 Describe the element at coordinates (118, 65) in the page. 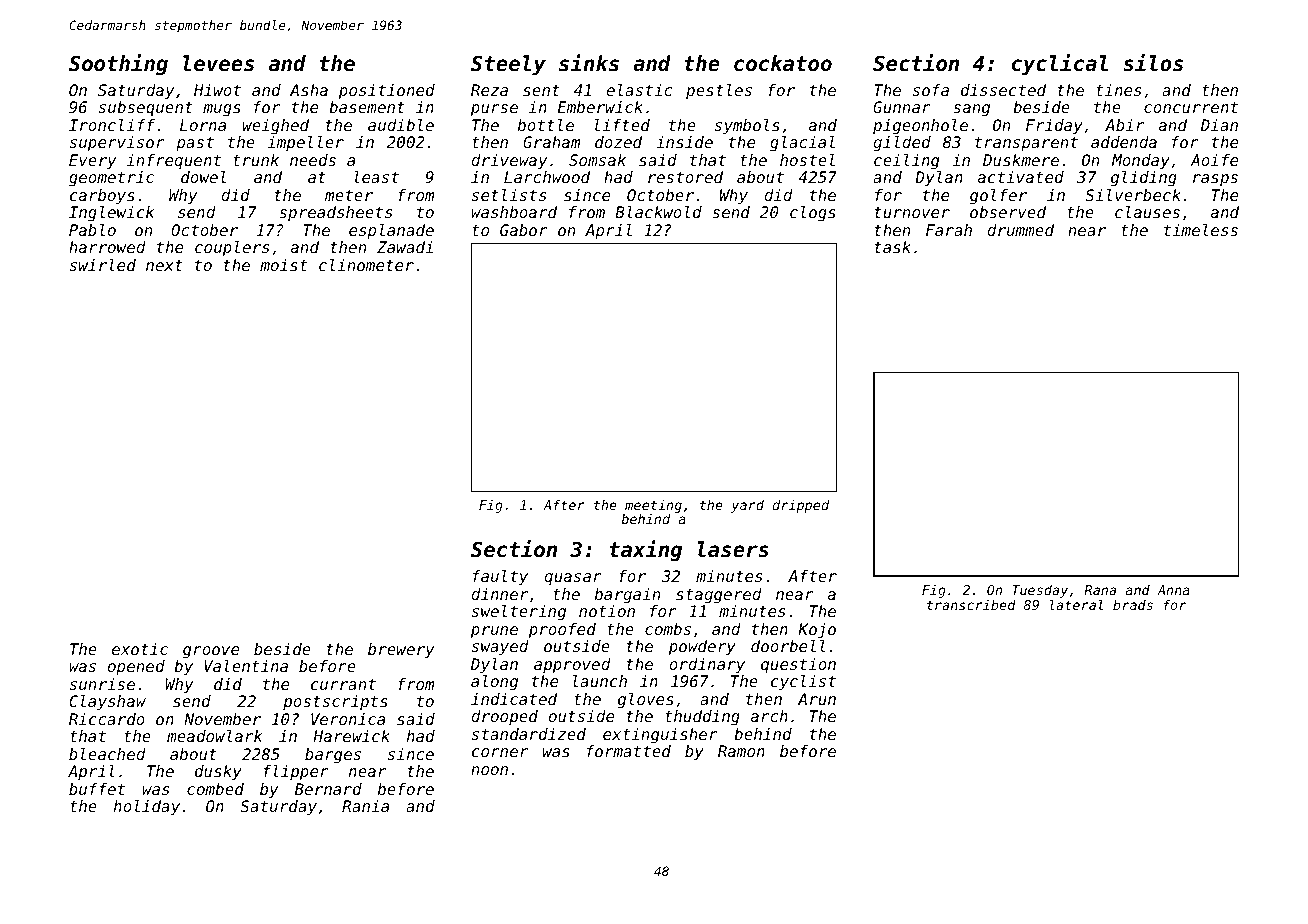

I see `Soothing` at that location.
